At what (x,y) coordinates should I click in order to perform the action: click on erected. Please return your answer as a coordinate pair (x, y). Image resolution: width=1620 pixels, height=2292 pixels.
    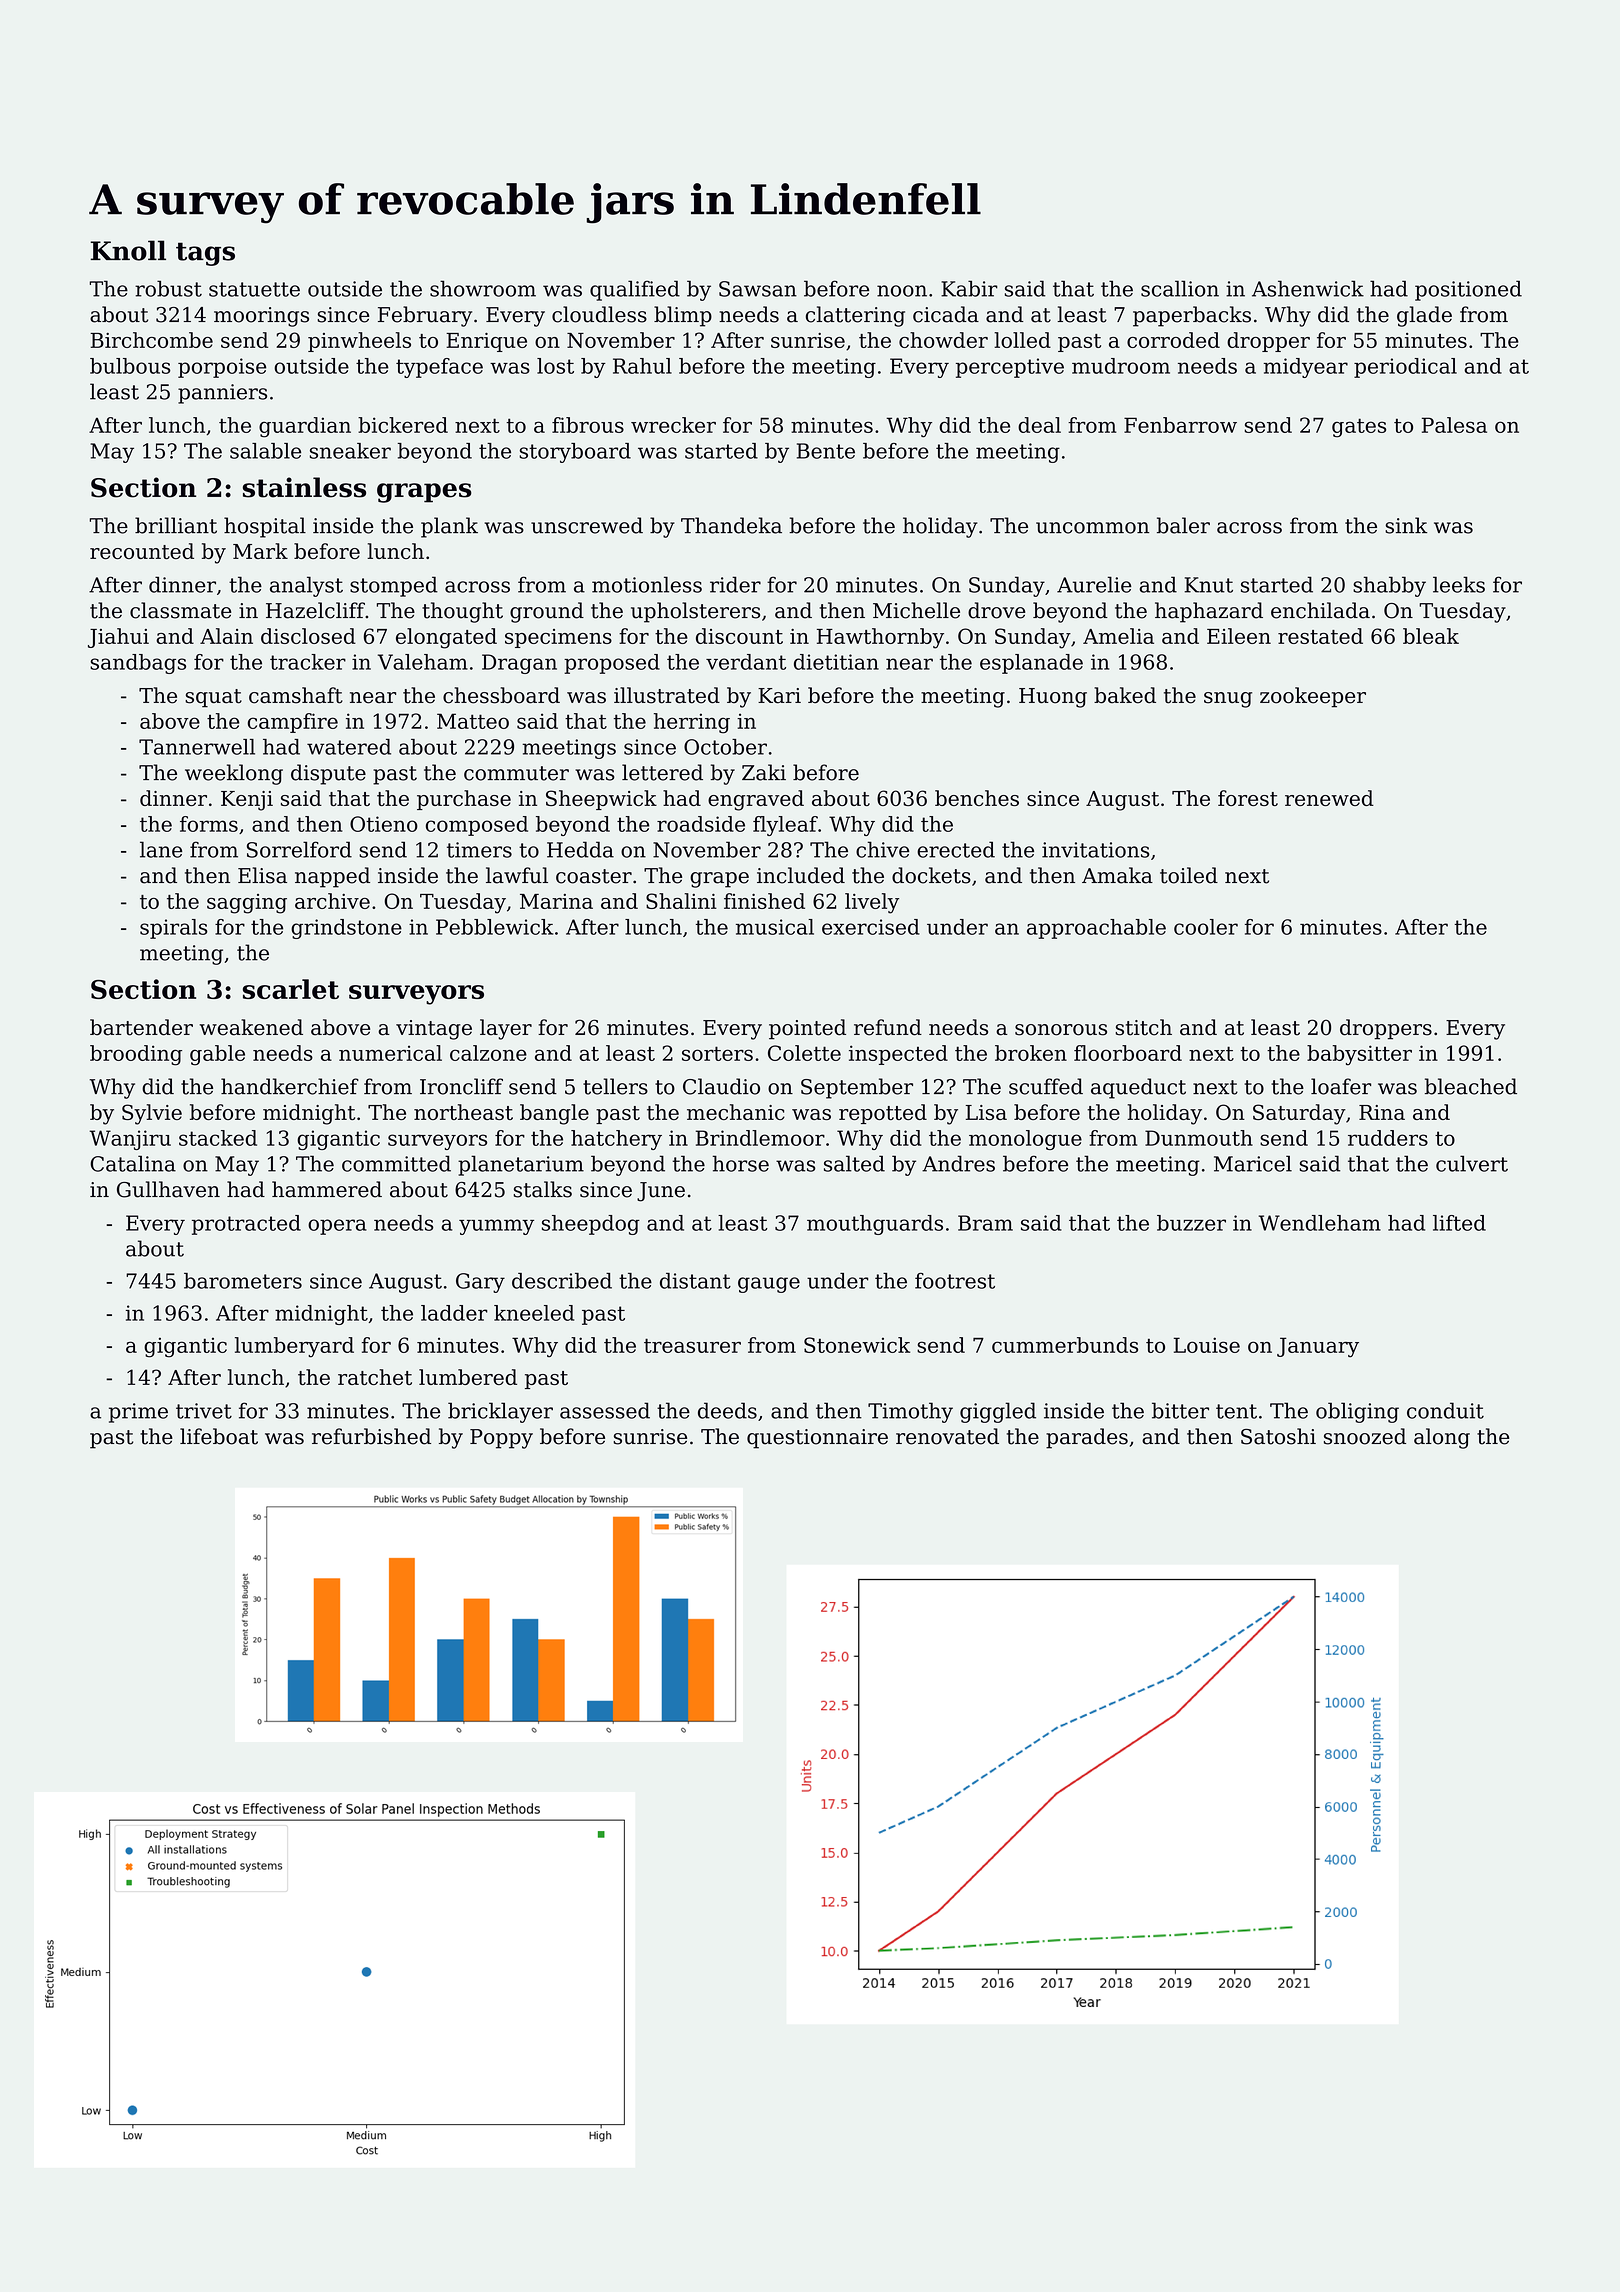
    Looking at the image, I should click on (956, 849).
